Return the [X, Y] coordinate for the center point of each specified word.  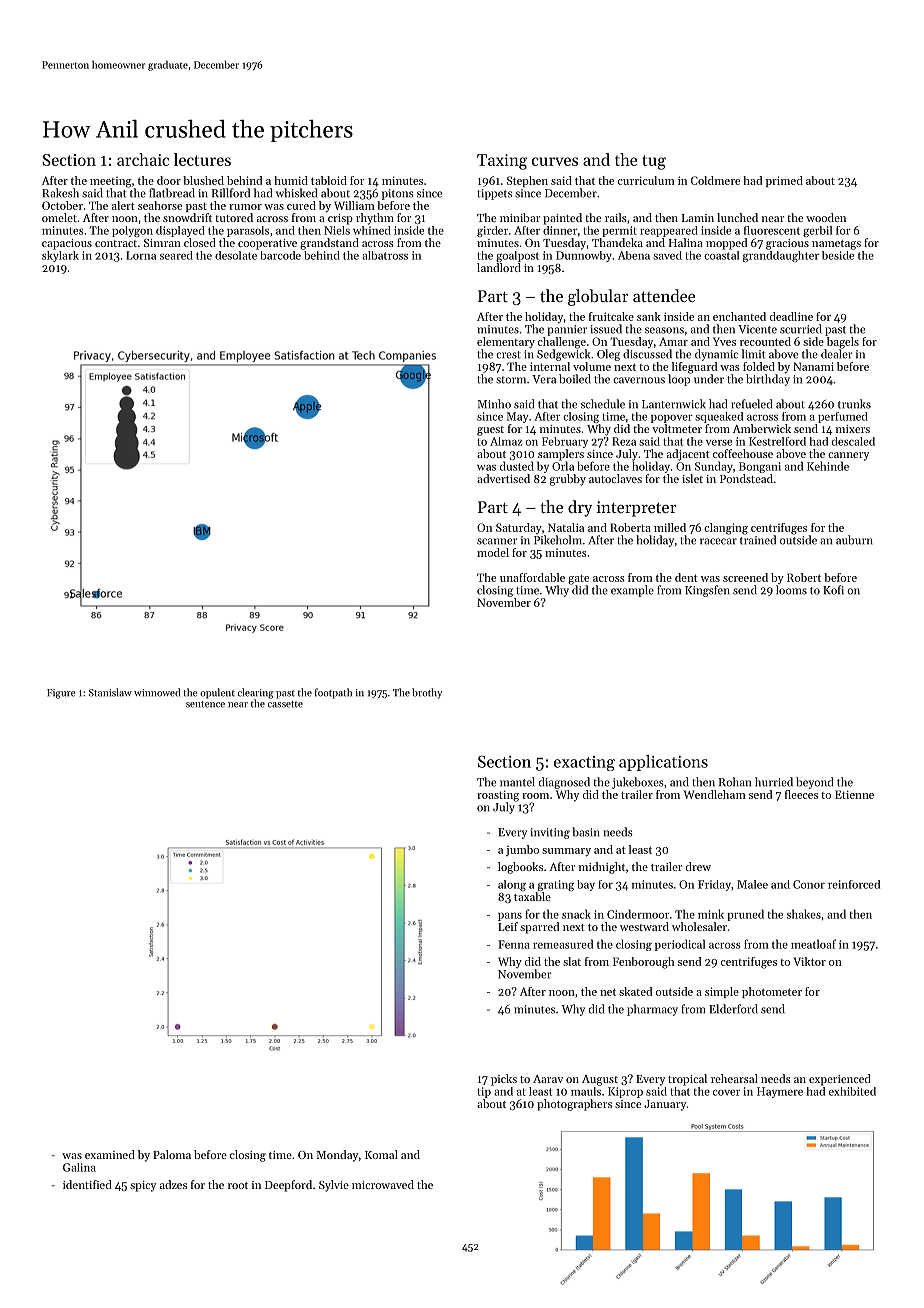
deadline [791, 316]
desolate [236, 255]
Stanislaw [110, 692]
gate [578, 579]
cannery [848, 456]
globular [598, 297]
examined [110, 1154]
